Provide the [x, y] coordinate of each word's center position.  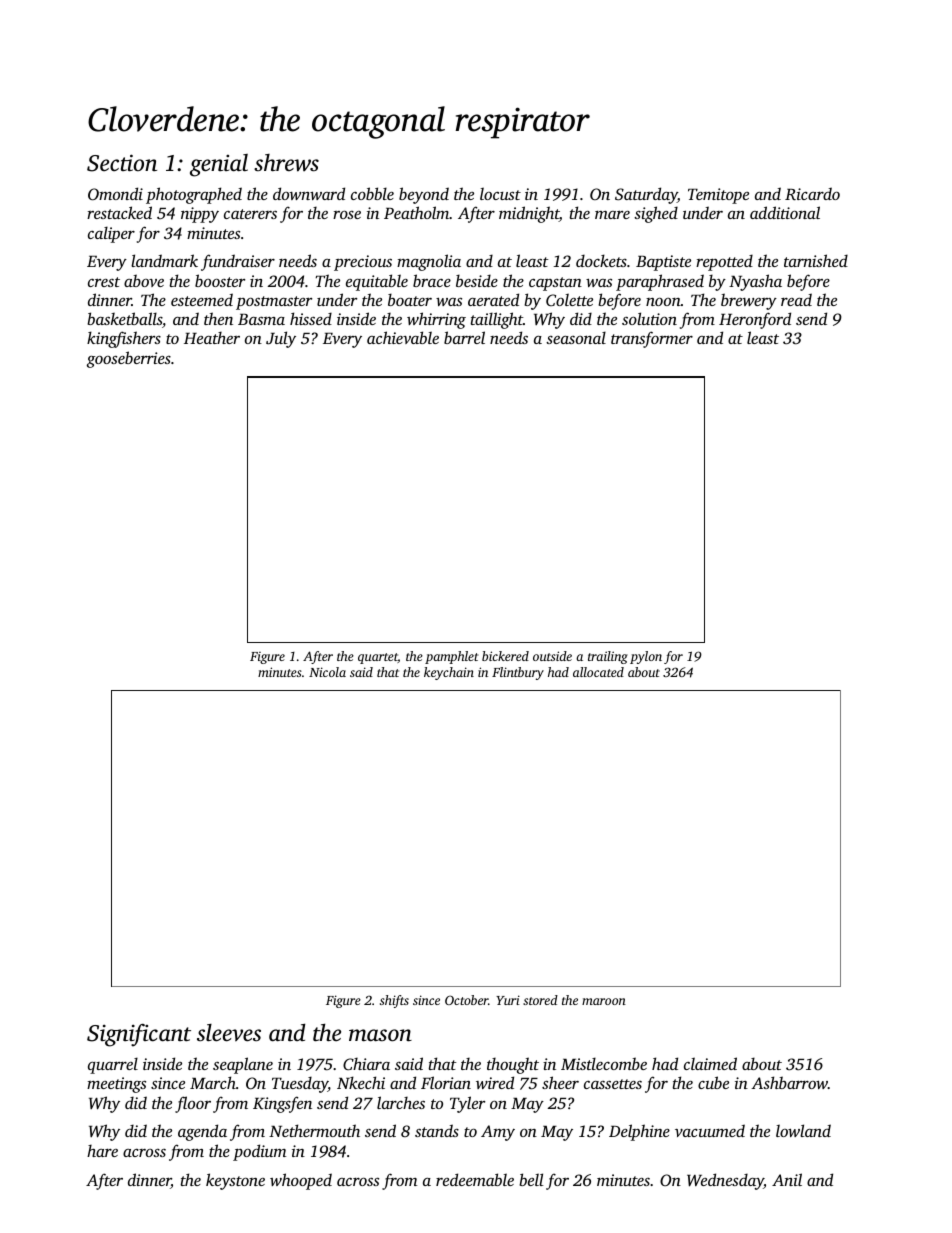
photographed [194, 195]
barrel [464, 337]
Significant [139, 1035]
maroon [604, 1001]
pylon [646, 657]
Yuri [508, 1000]
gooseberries [129, 359]
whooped [301, 1181]
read [796, 299]
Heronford [755, 320]
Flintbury [518, 673]
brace [432, 280]
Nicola [327, 672]
